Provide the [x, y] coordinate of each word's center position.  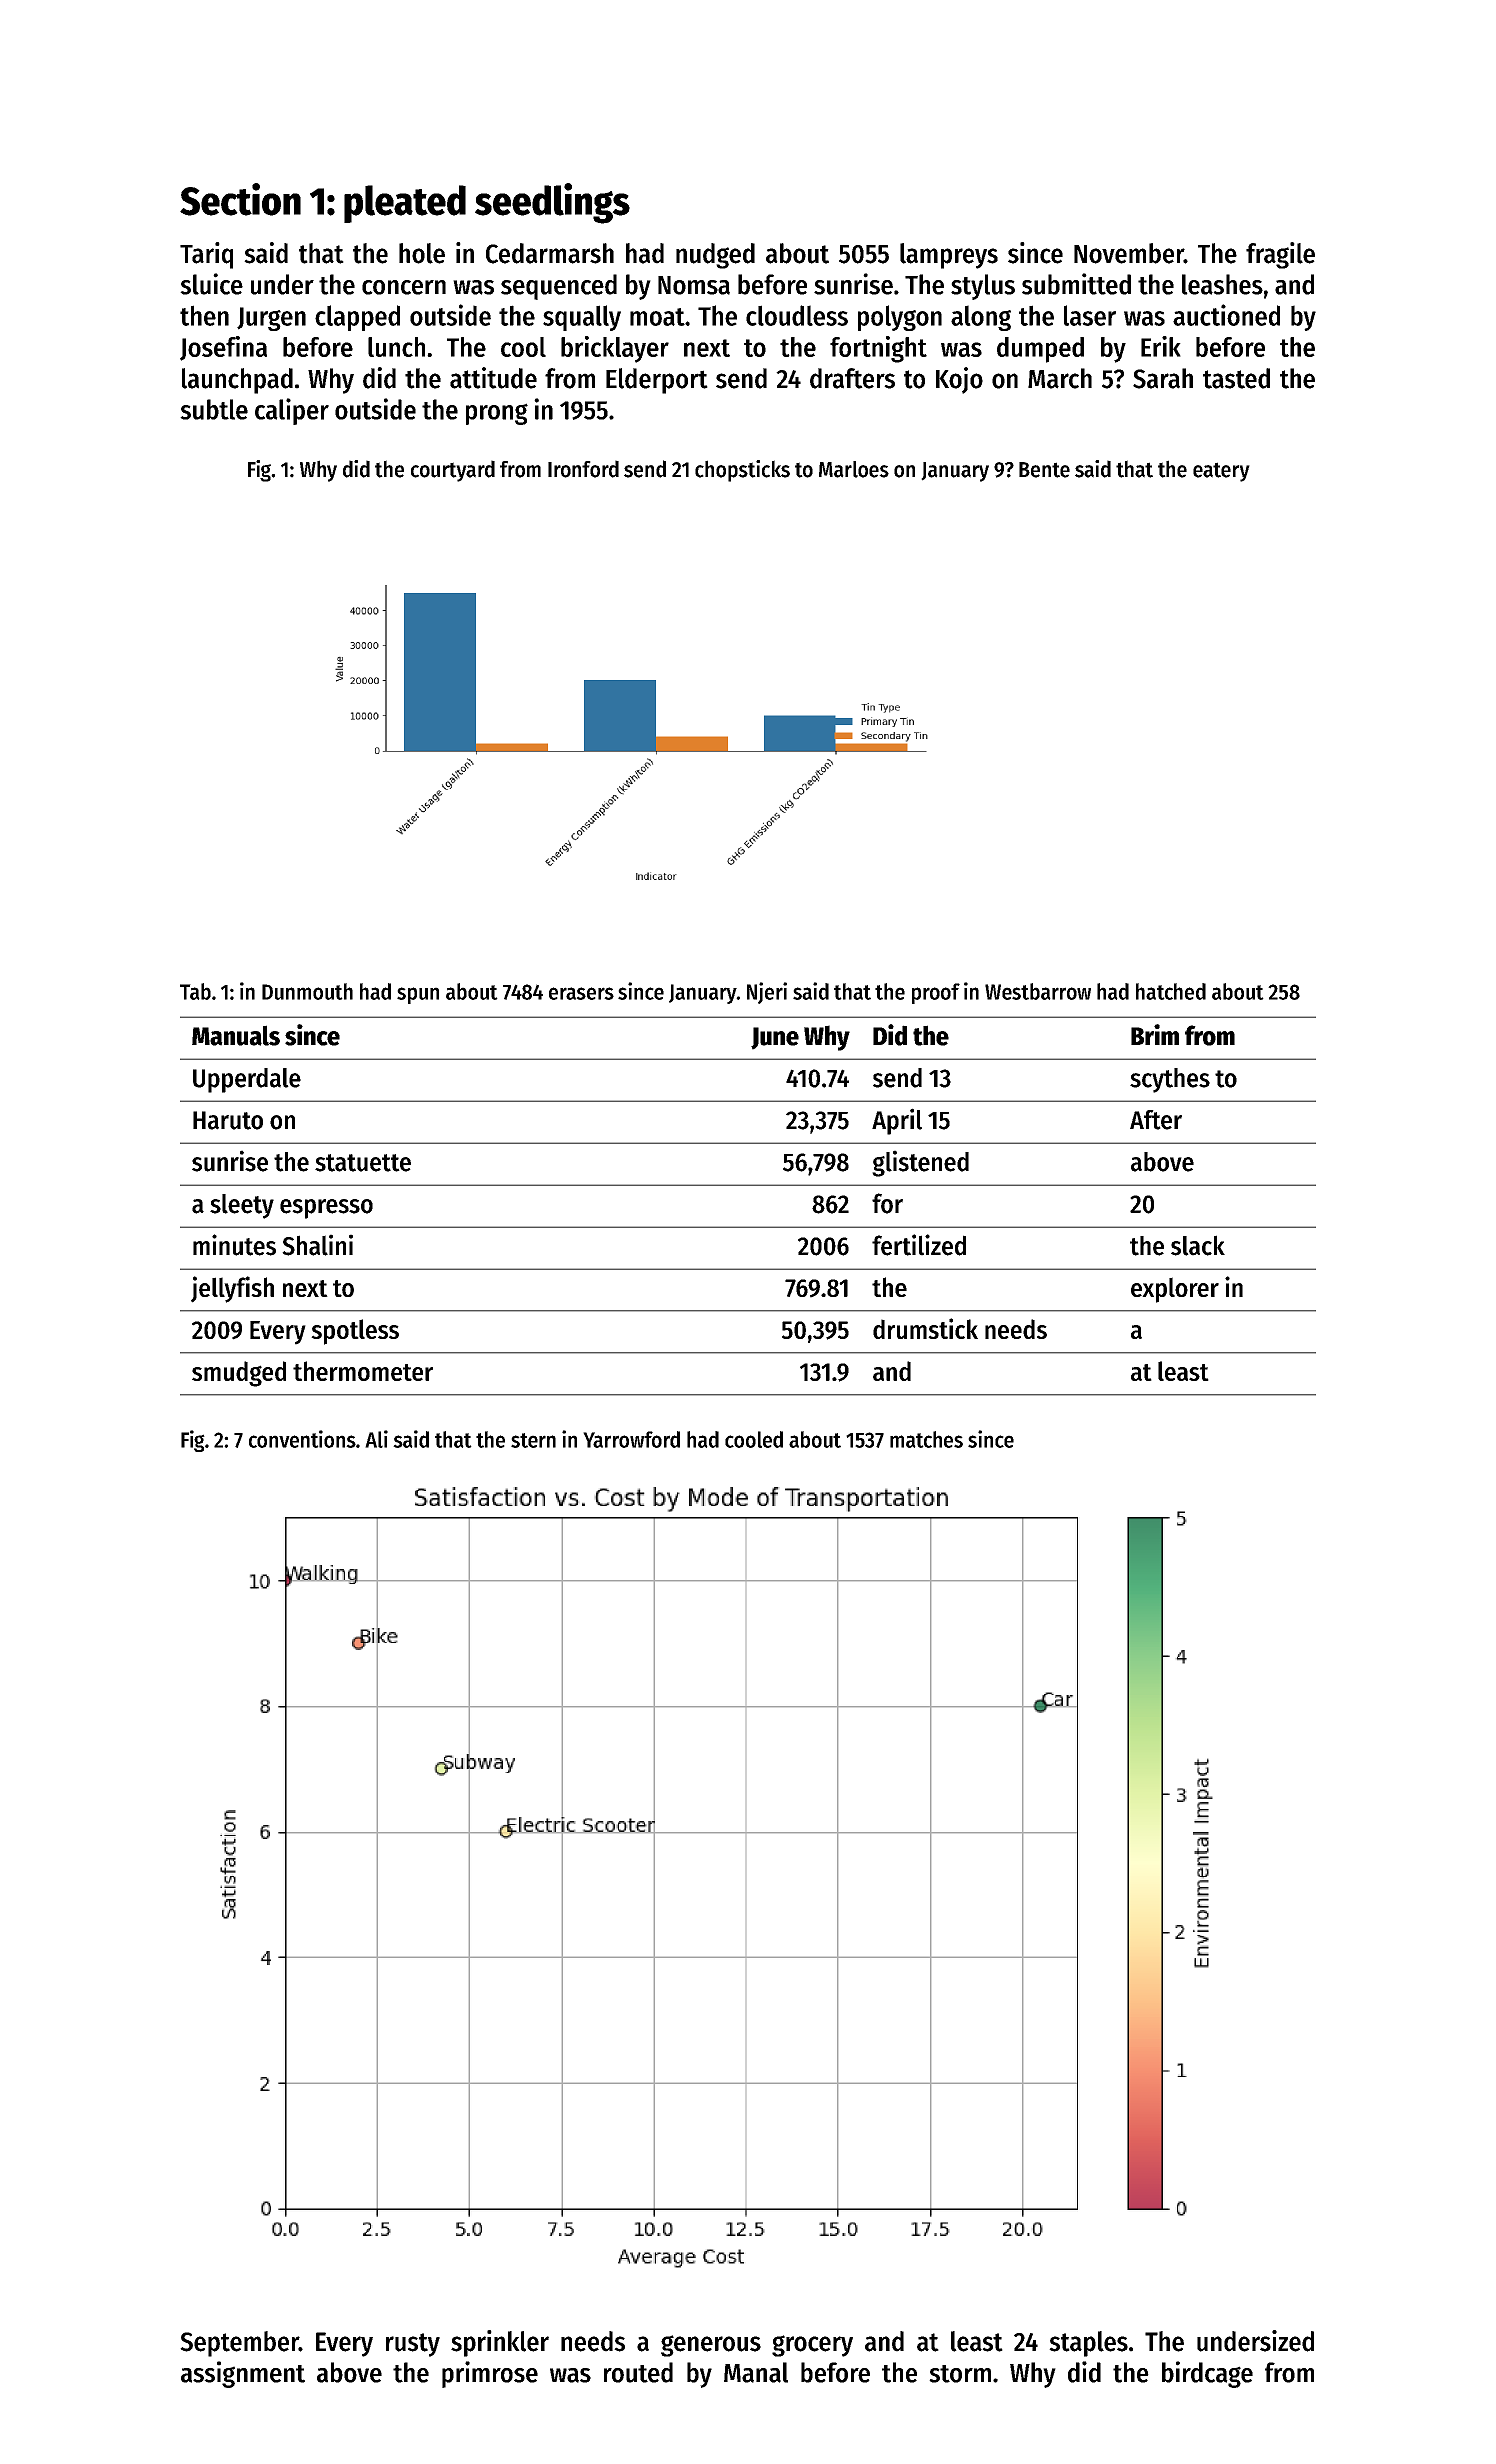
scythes [1170, 1080]
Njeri [767, 993]
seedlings [552, 203]
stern [533, 1440]
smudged [239, 1374]
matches [926, 1439]
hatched [1171, 991]
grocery [812, 2346]
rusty [413, 2345]
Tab [195, 991]
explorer [1175, 1290]
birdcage [1207, 2374]
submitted [1076, 284]
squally [582, 318]
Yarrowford [631, 1439]
